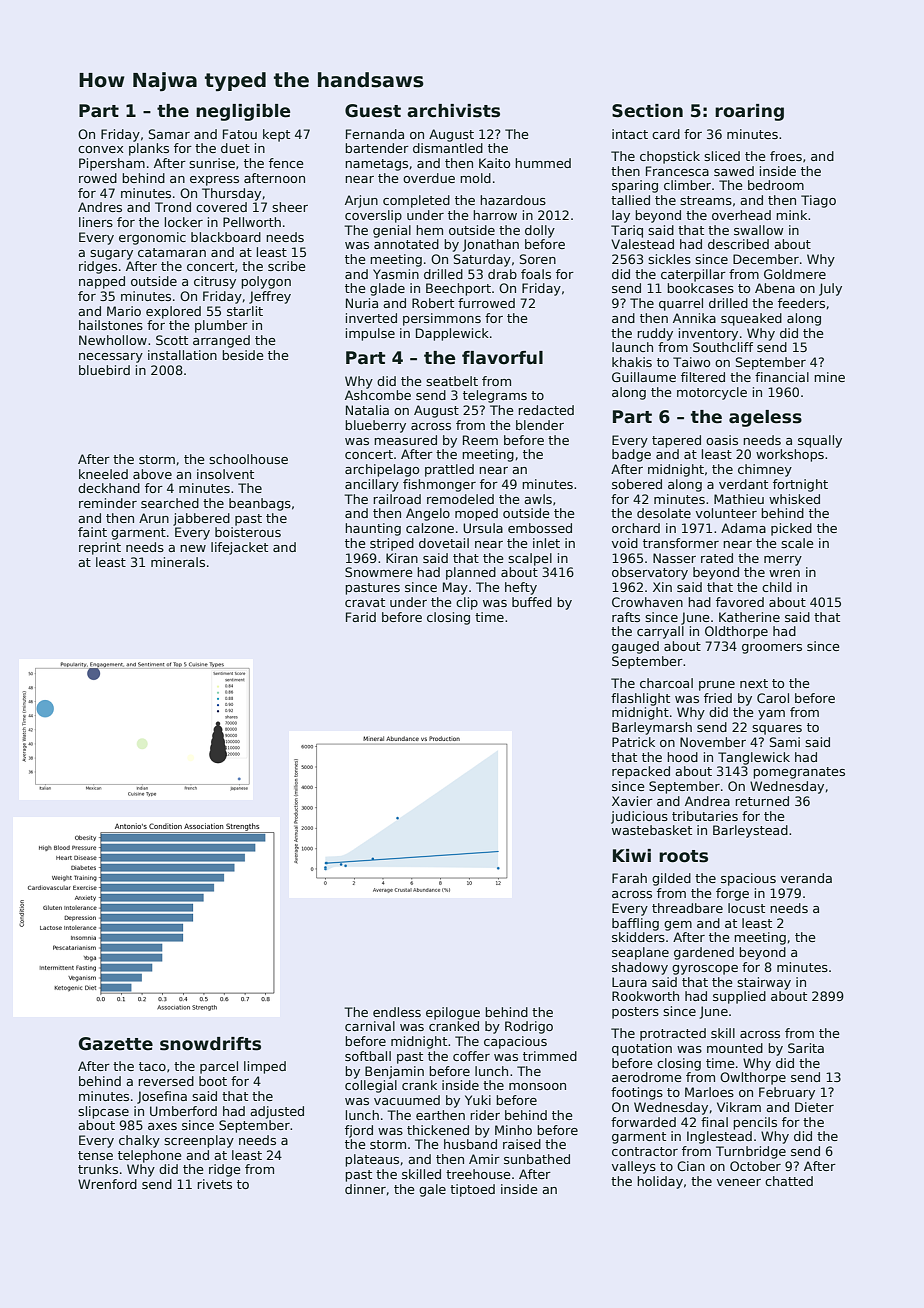 The image size is (924, 1308). What do you see at coordinates (475, 178) in the screenshot?
I see `mold` at bounding box center [475, 178].
